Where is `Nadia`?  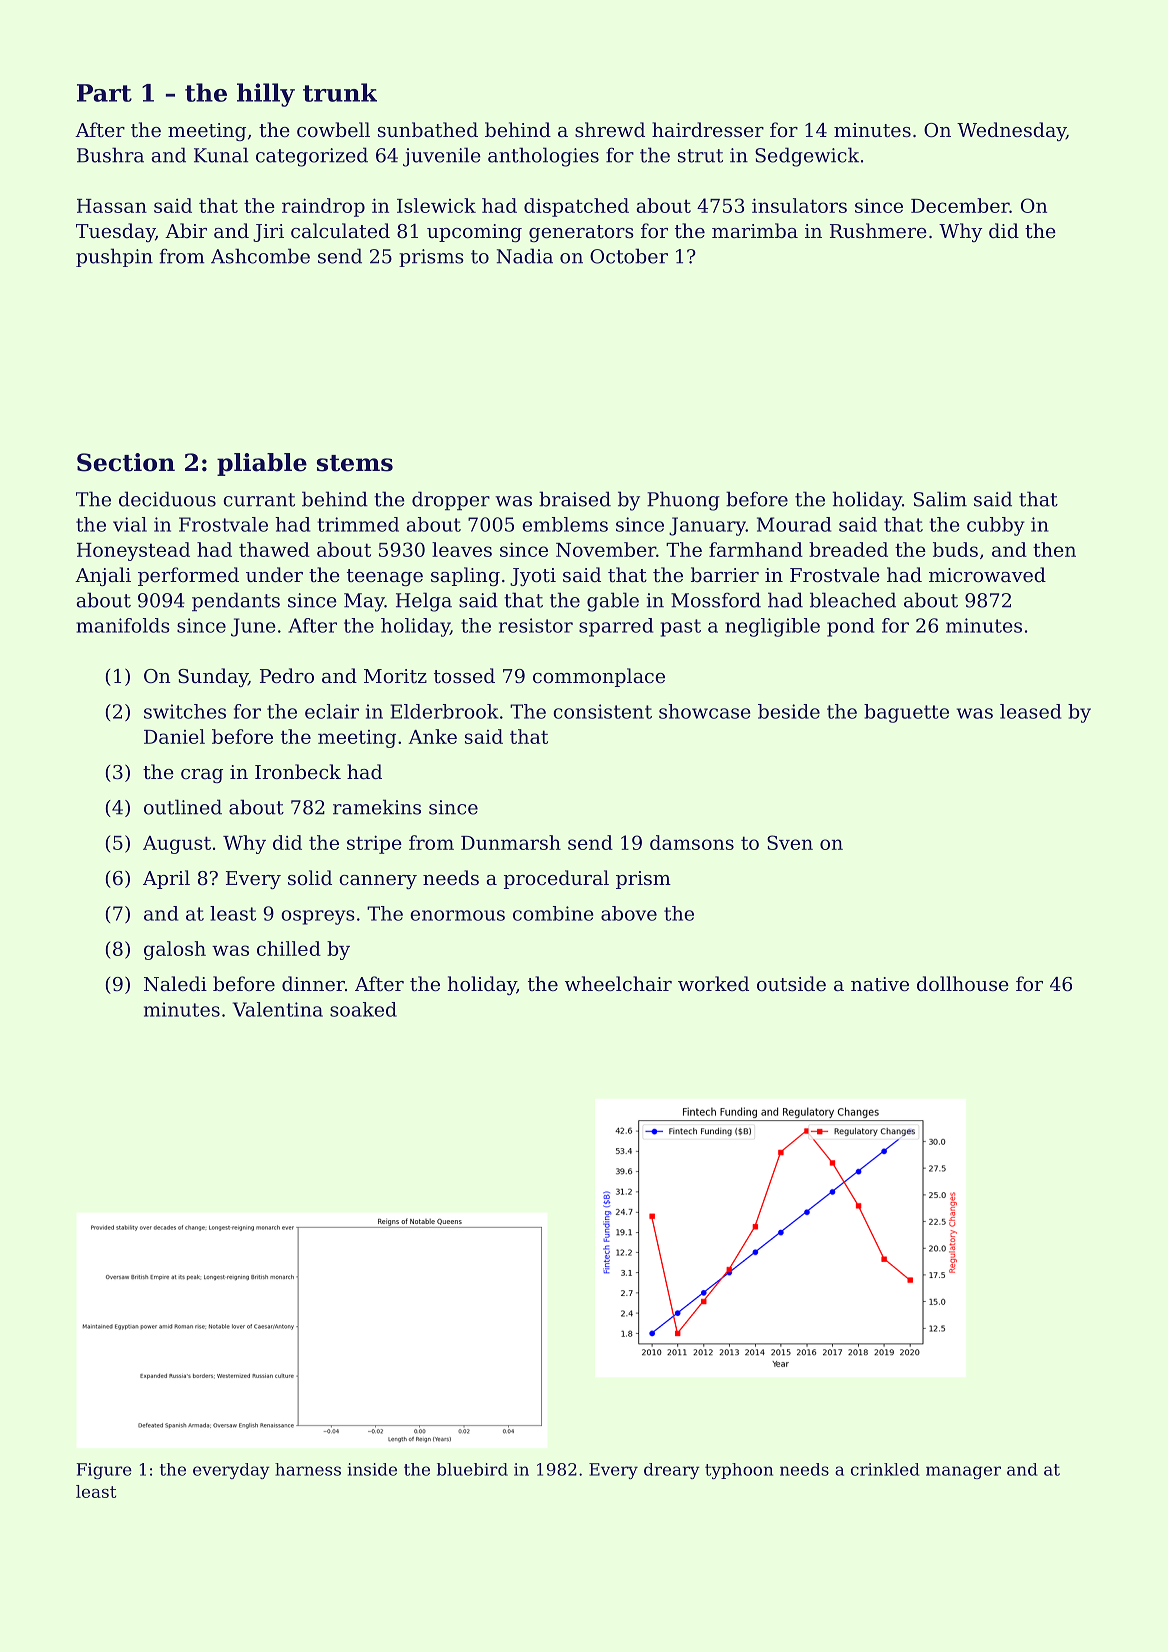
Nadia is located at coordinates (525, 256).
